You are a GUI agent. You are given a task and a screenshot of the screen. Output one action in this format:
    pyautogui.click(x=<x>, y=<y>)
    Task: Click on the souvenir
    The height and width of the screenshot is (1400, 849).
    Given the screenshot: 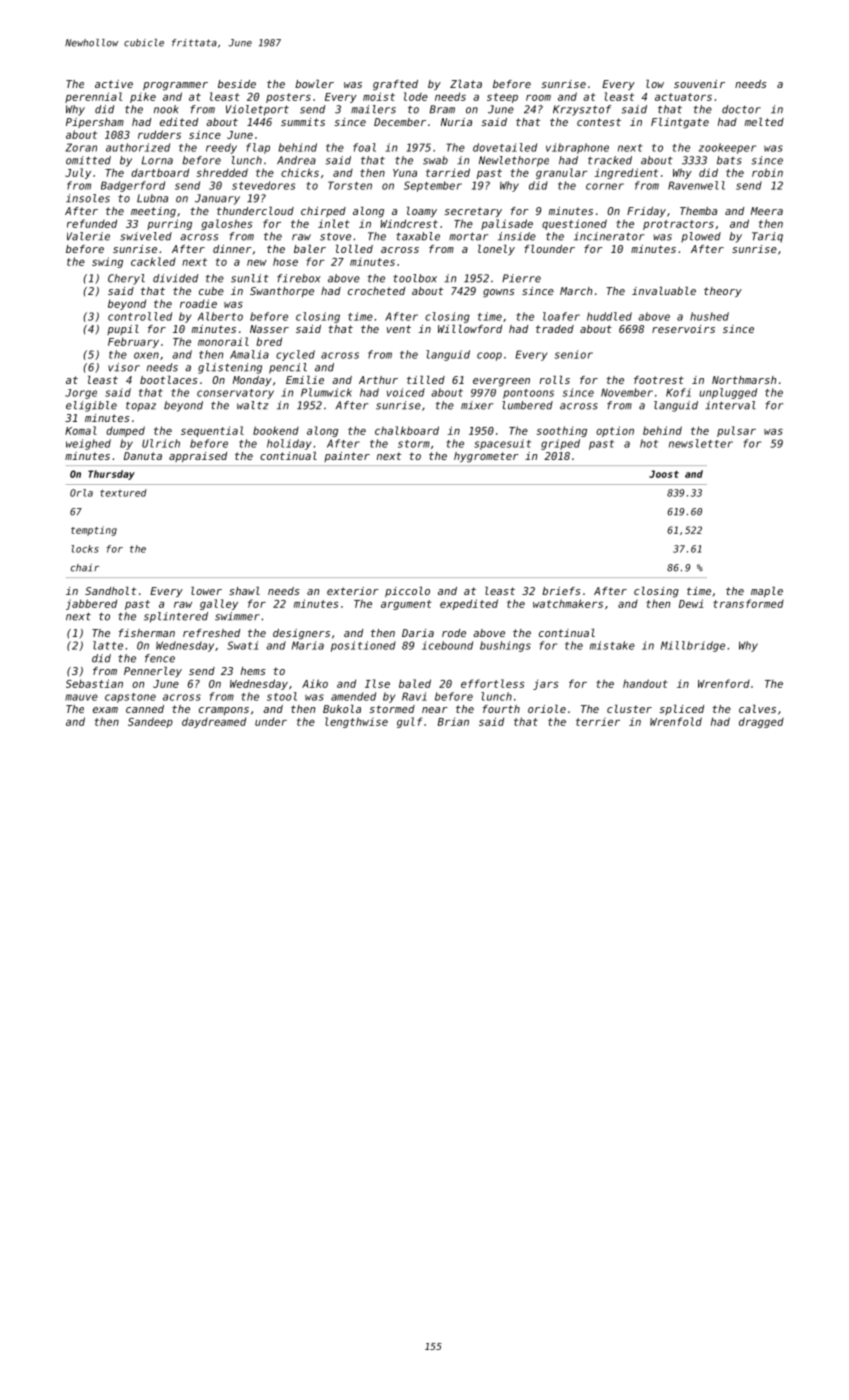 What is the action you would take?
    pyautogui.click(x=699, y=84)
